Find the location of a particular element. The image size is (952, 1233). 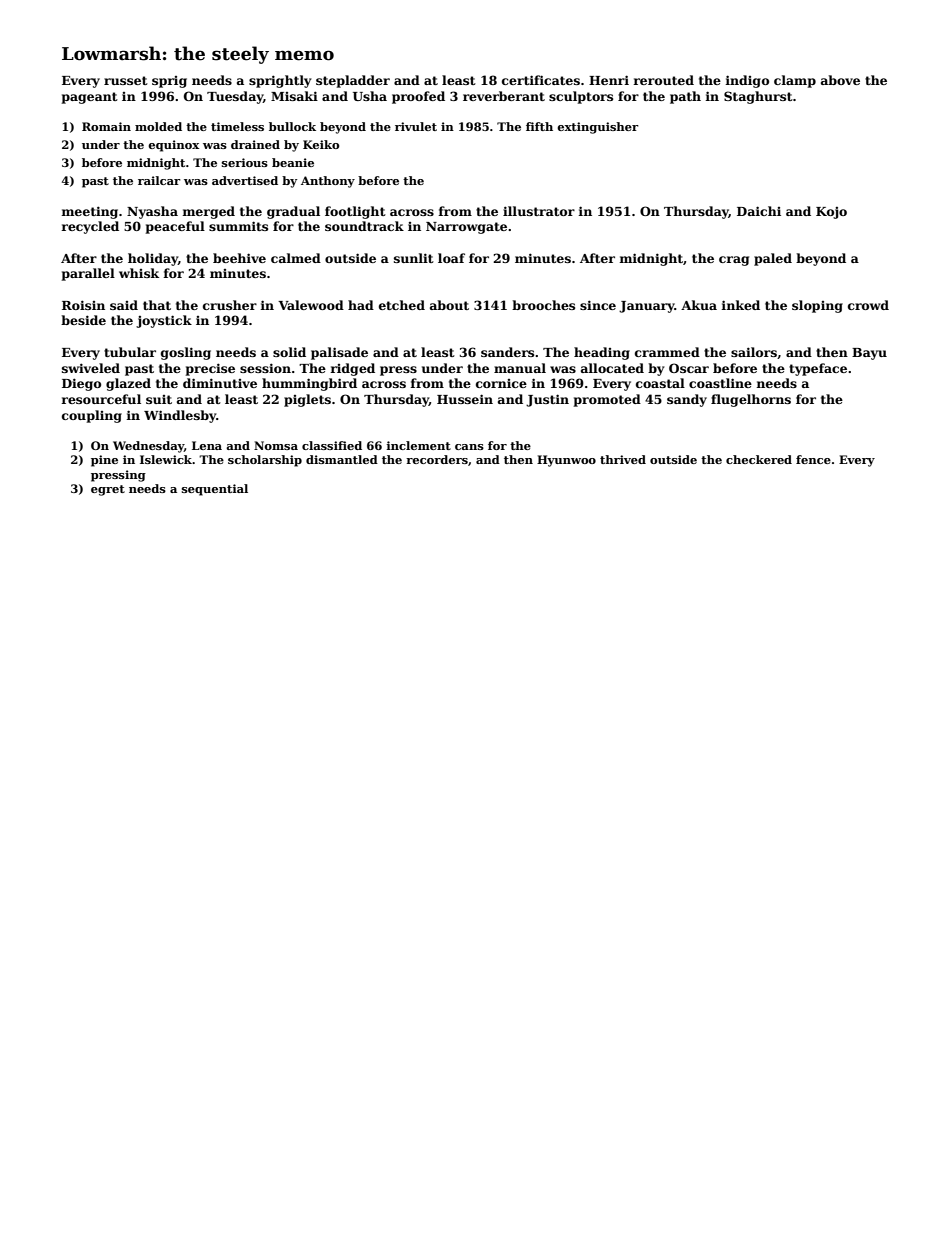

illustrator is located at coordinates (539, 211).
